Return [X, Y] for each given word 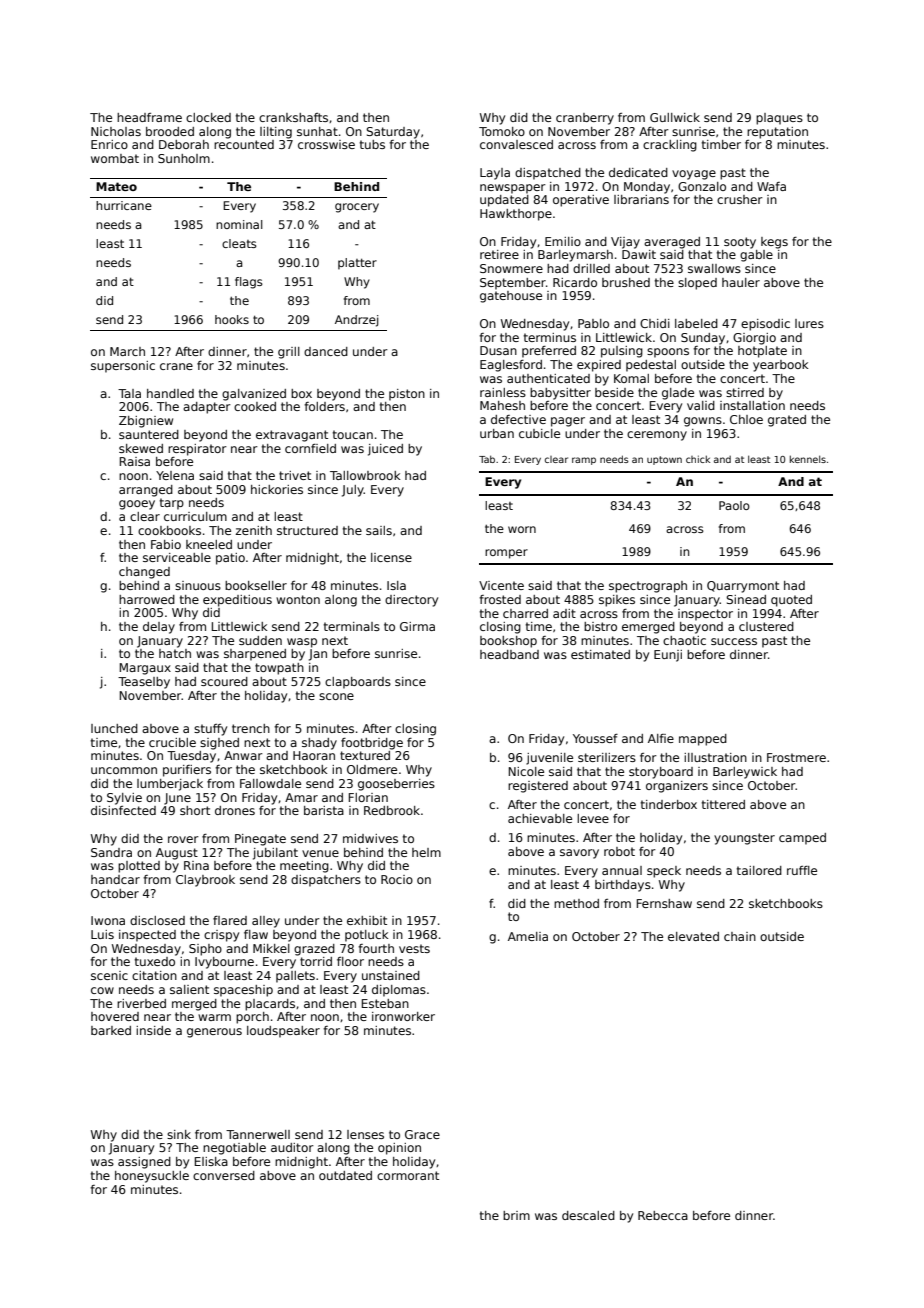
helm [426, 852]
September [513, 284]
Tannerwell [258, 1134]
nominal [239, 224]
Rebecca [663, 1215]
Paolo [734, 505]
